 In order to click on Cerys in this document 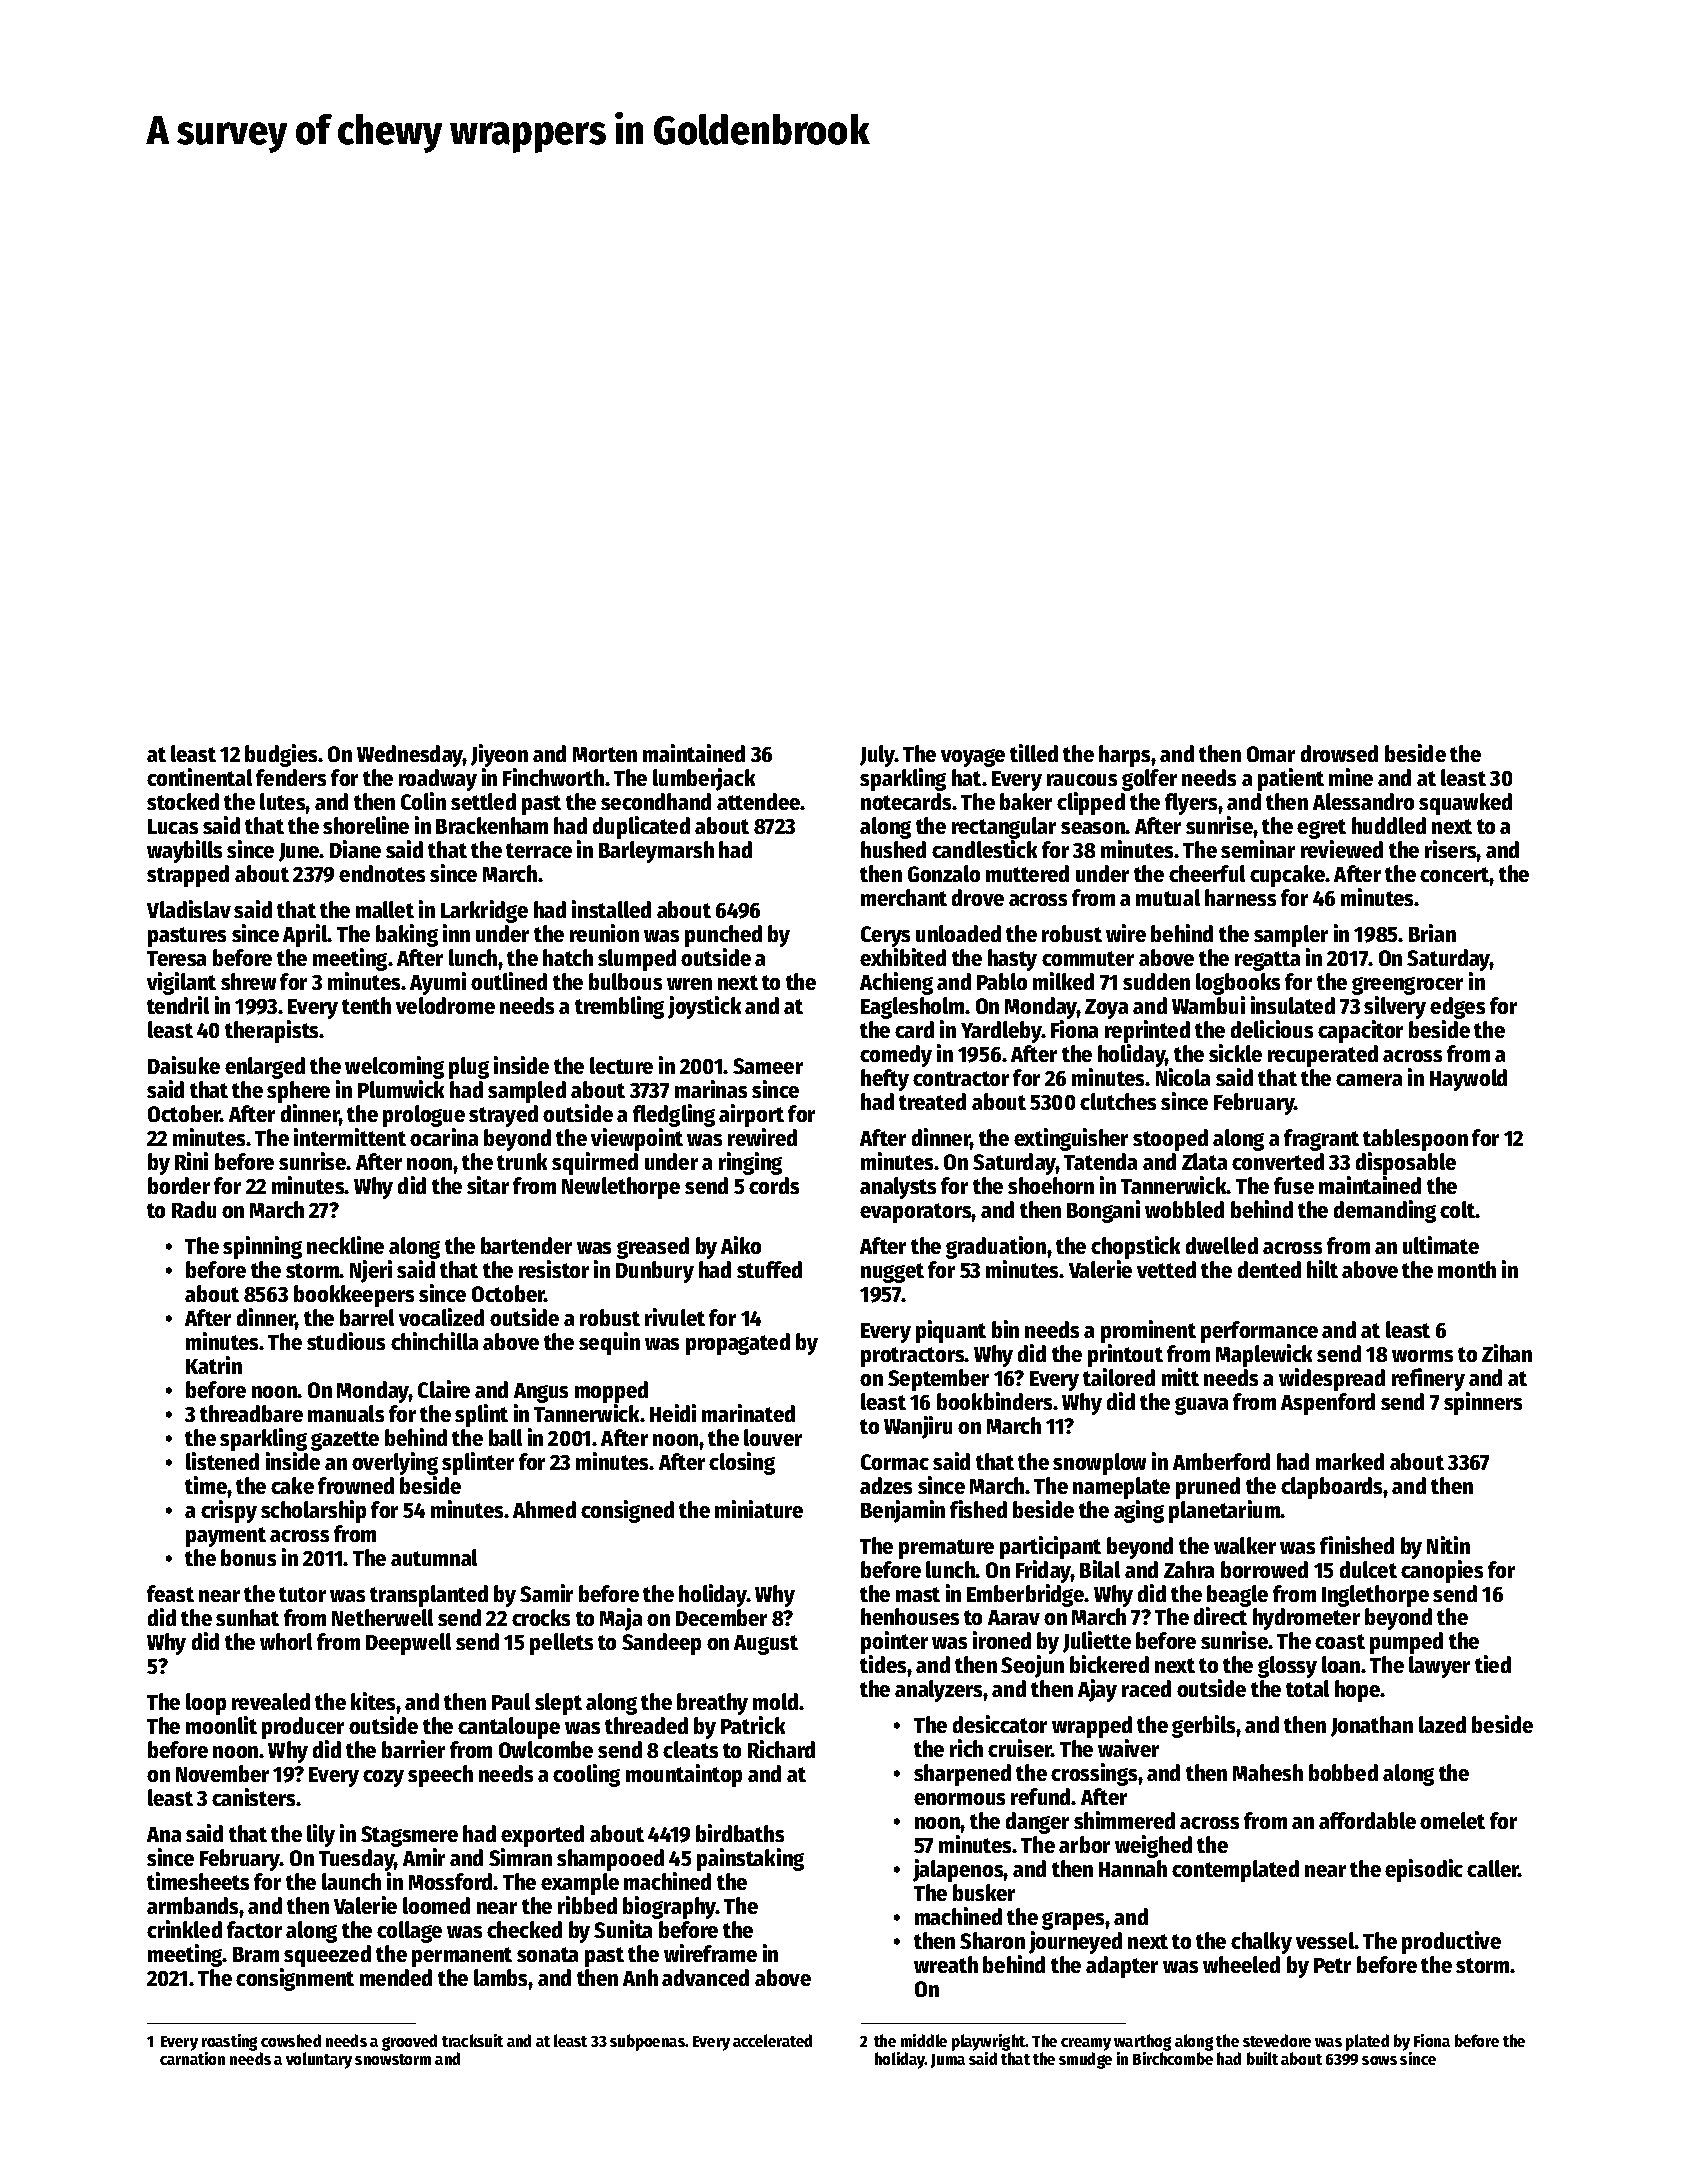, I will do `click(885, 936)`.
